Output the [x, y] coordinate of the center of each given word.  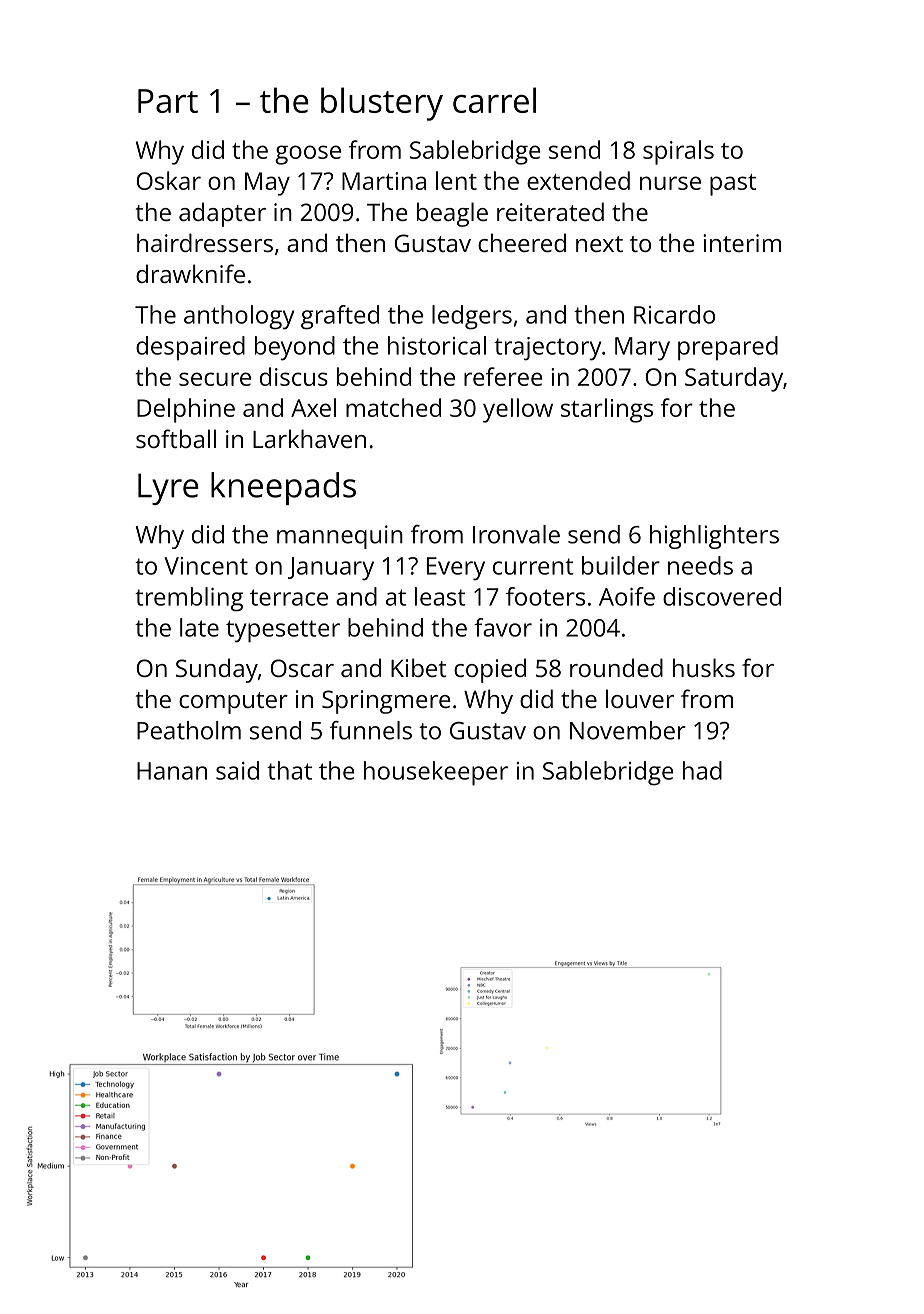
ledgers [472, 317]
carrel [494, 100]
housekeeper [436, 773]
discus [294, 376]
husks [704, 667]
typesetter [283, 631]
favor [503, 627]
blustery [382, 104]
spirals [678, 152]
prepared [728, 348]
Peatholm [189, 730]
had [702, 770]
